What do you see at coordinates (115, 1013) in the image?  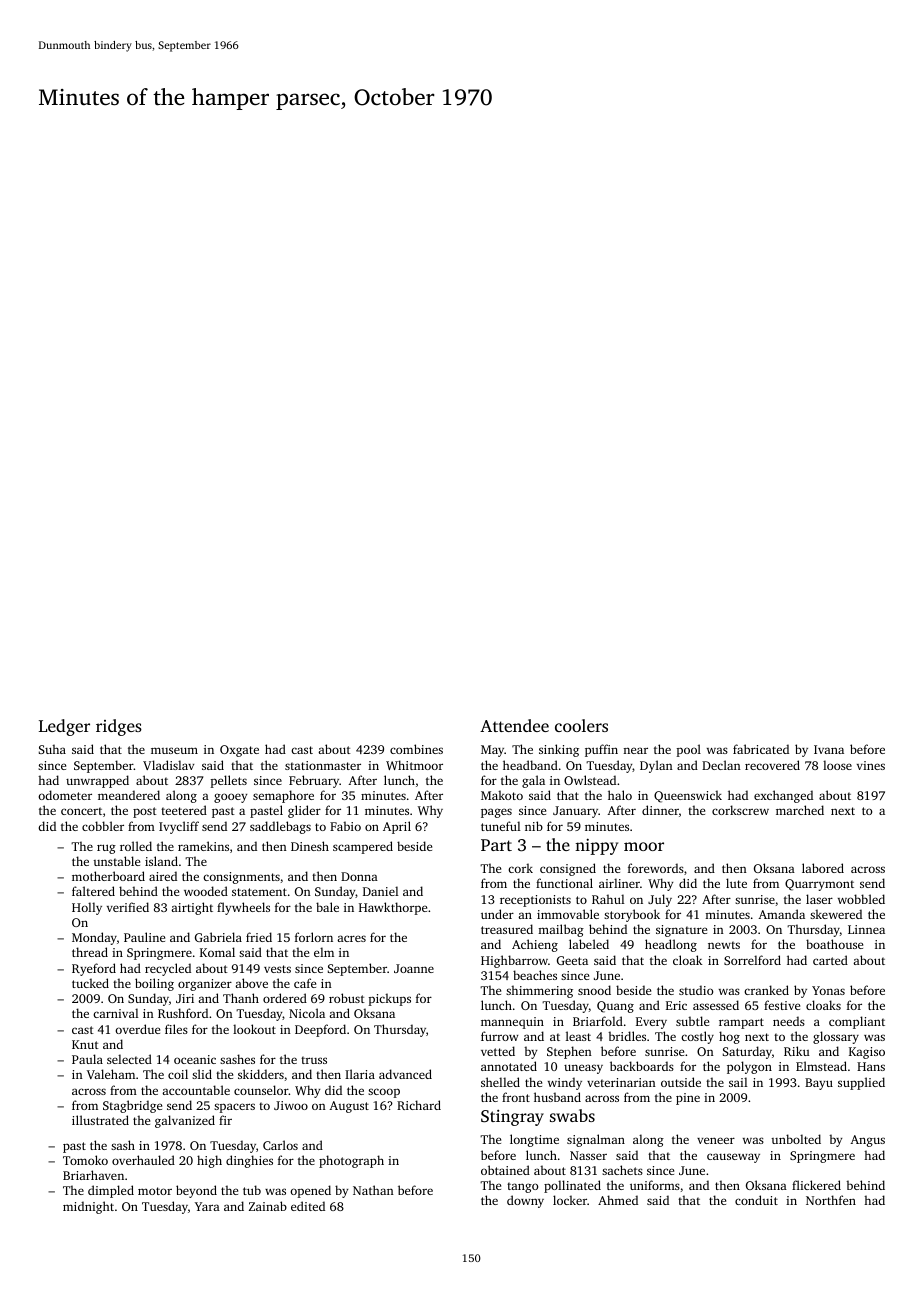 I see `carnival` at bounding box center [115, 1013].
